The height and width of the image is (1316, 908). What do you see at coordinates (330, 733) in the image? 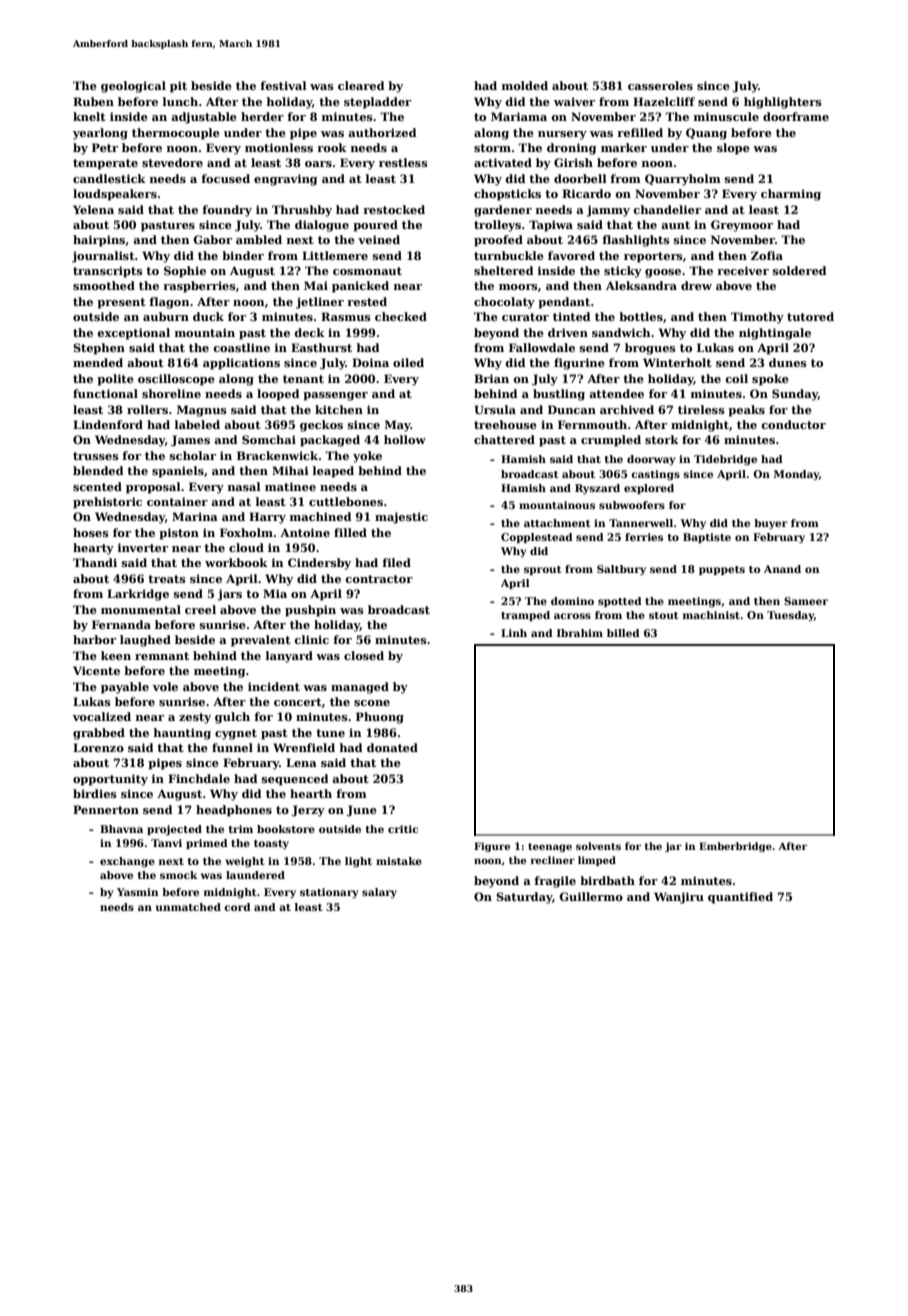
I see `tune` at bounding box center [330, 733].
